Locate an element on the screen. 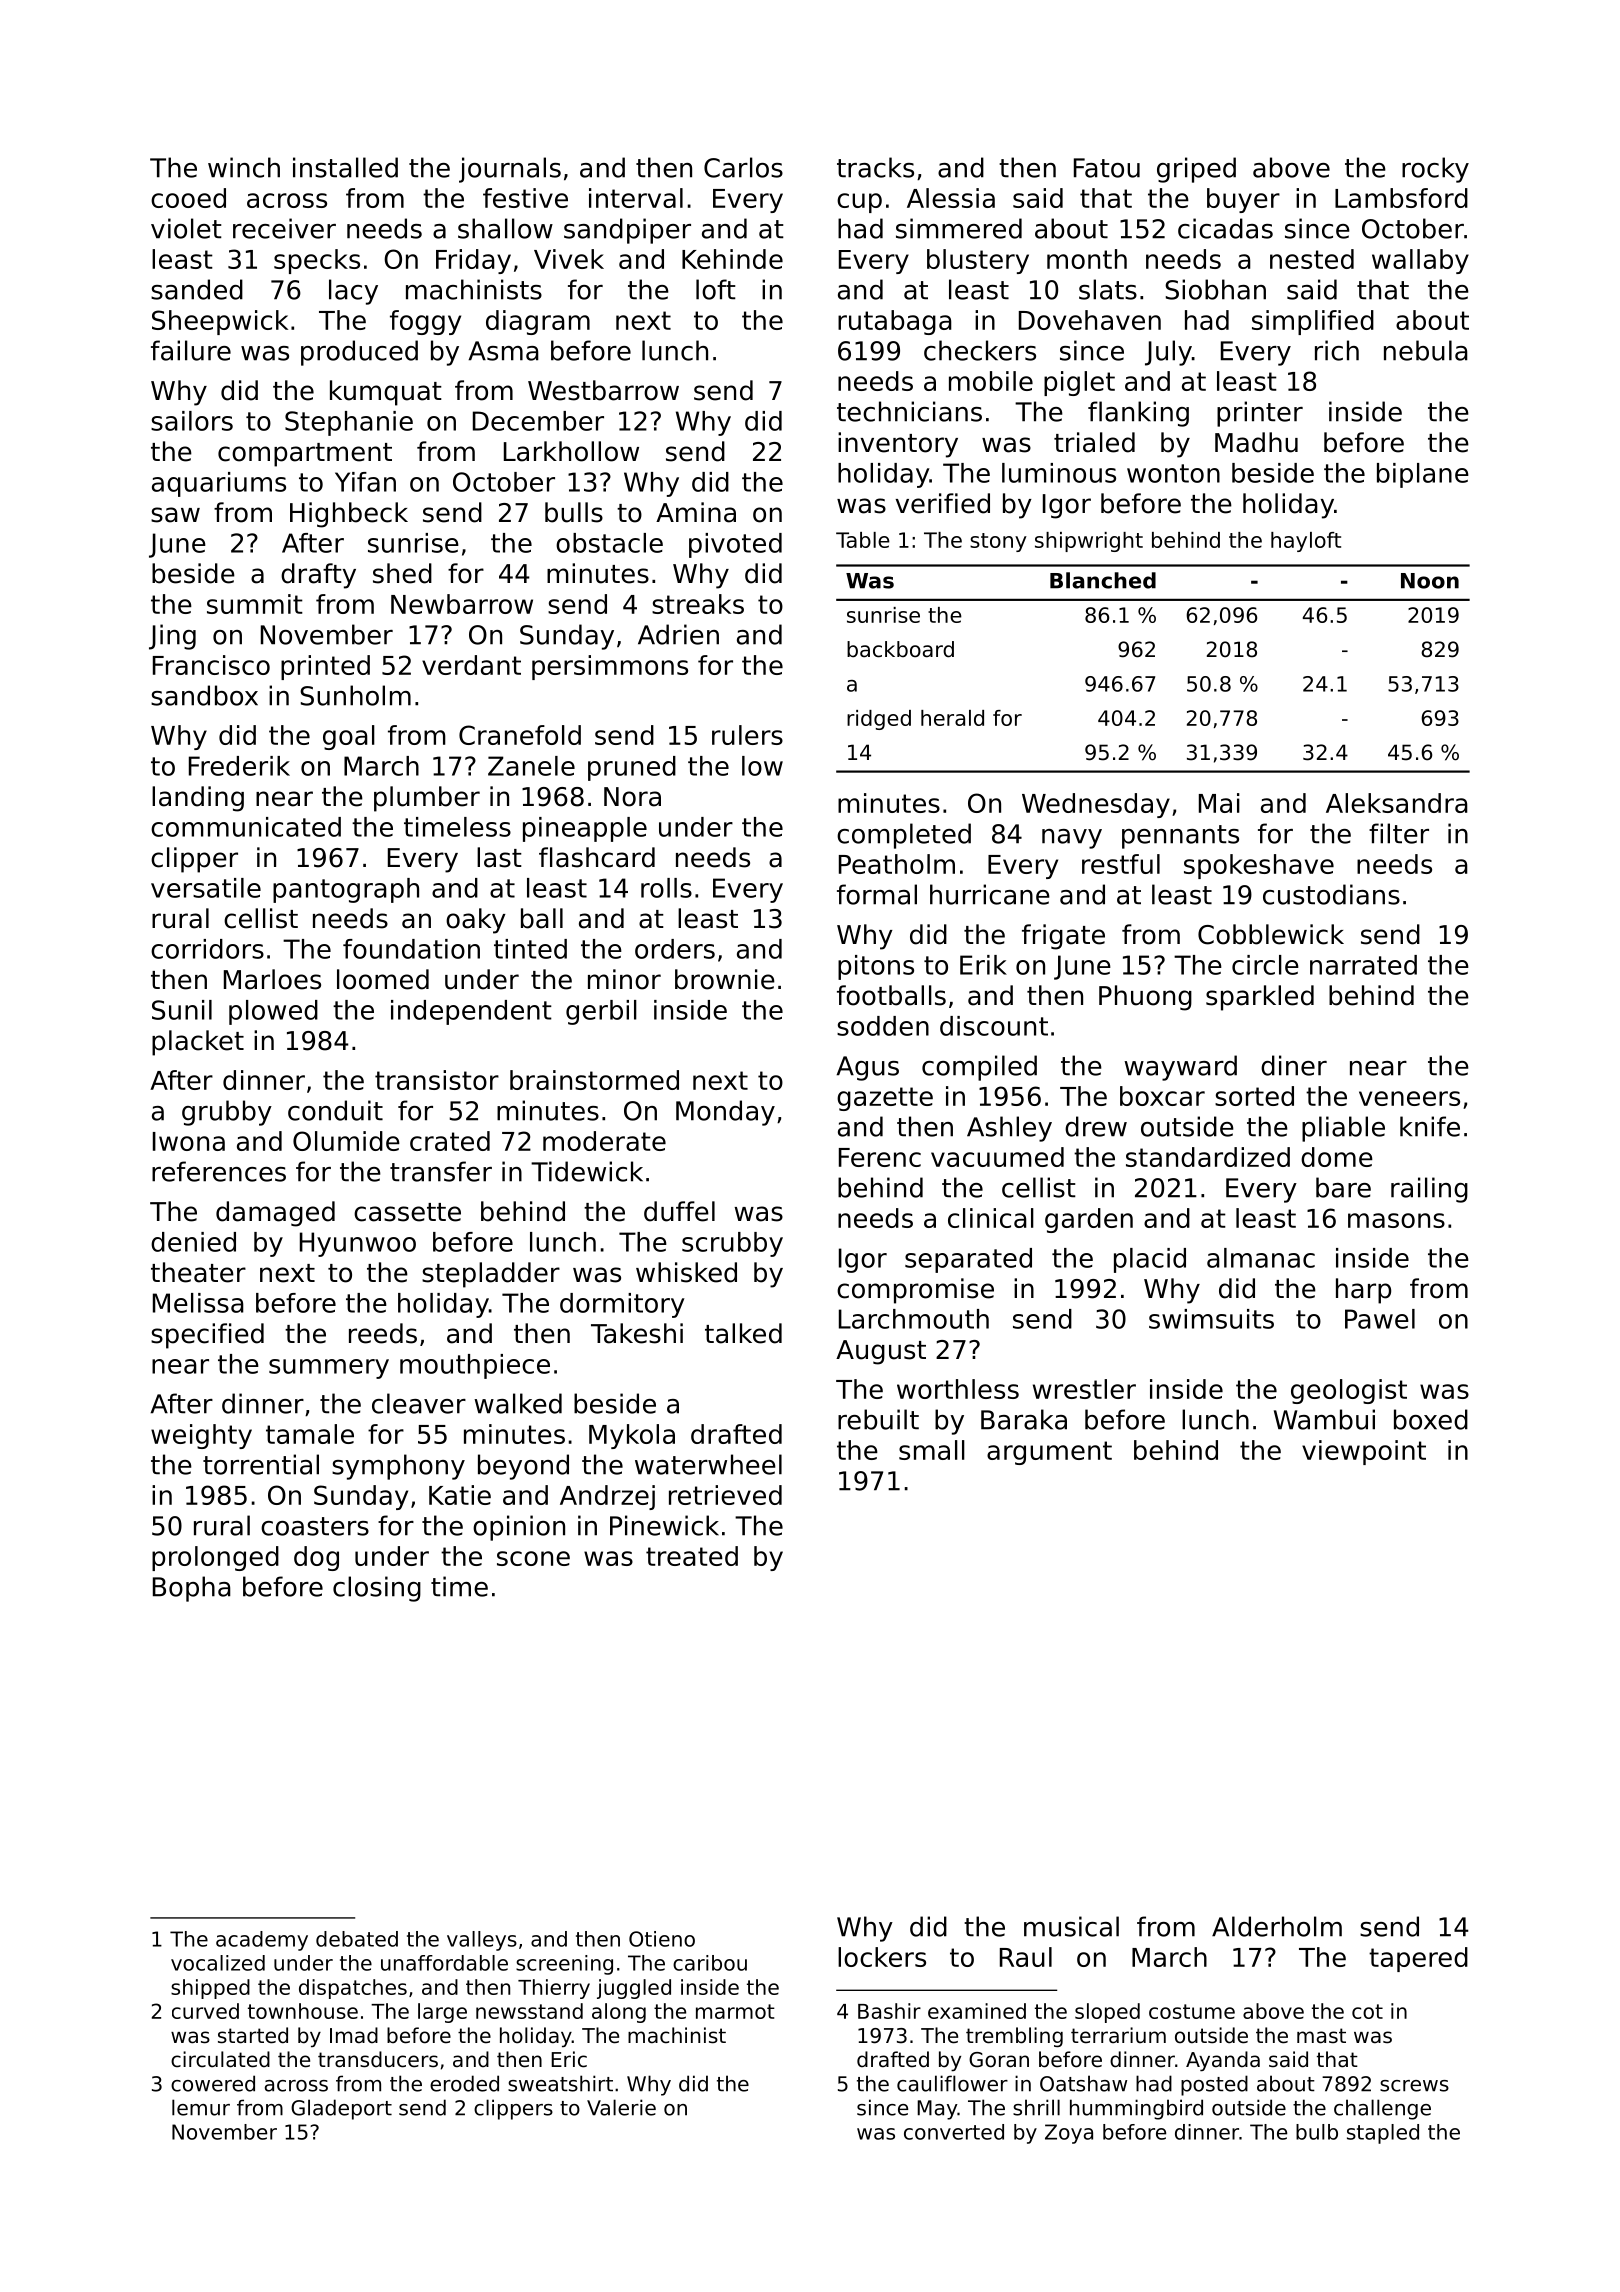 The image size is (1620, 2292). torrential is located at coordinates (261, 1464).
